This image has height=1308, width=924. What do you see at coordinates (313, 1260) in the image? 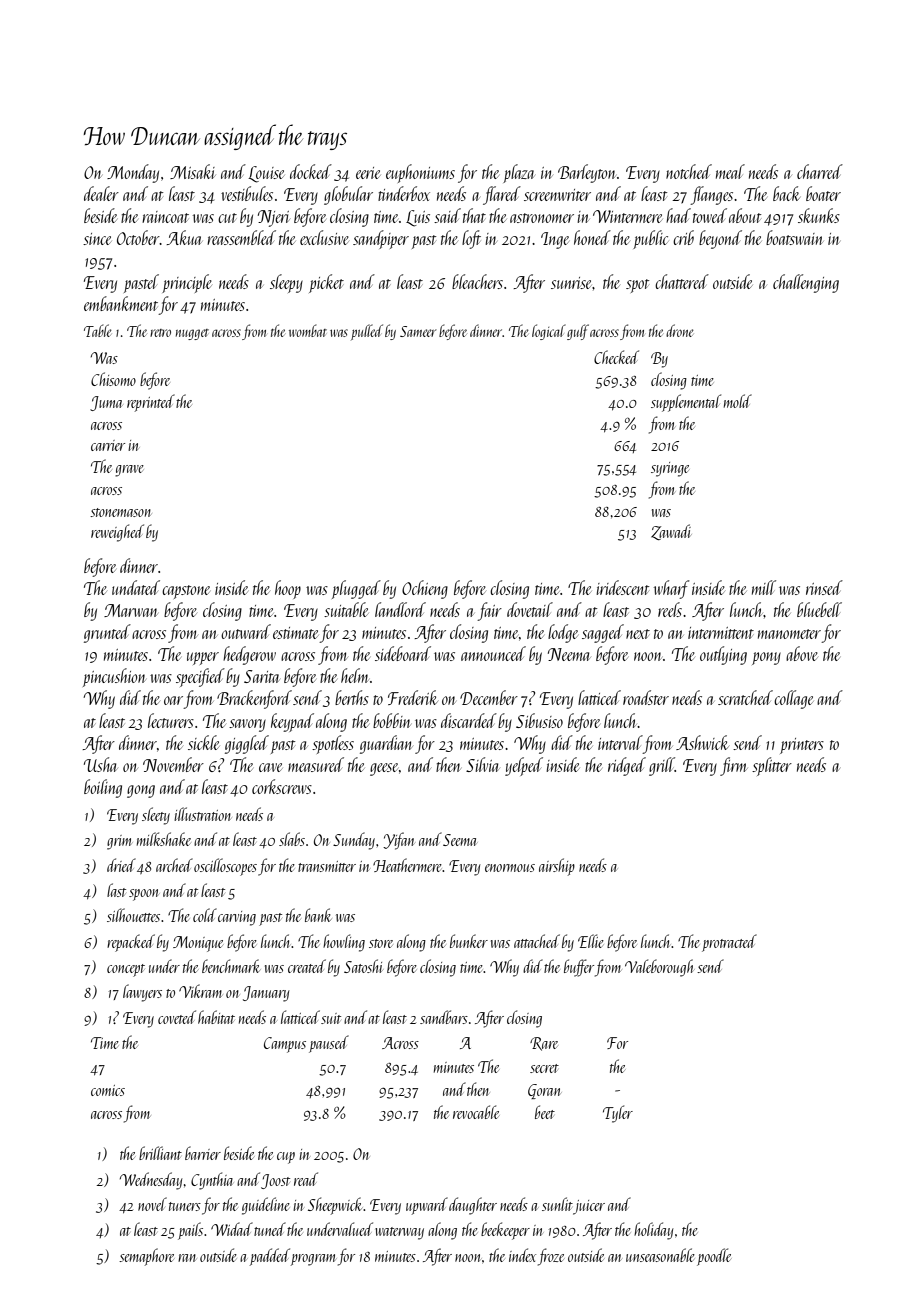
I see `program` at bounding box center [313, 1260].
